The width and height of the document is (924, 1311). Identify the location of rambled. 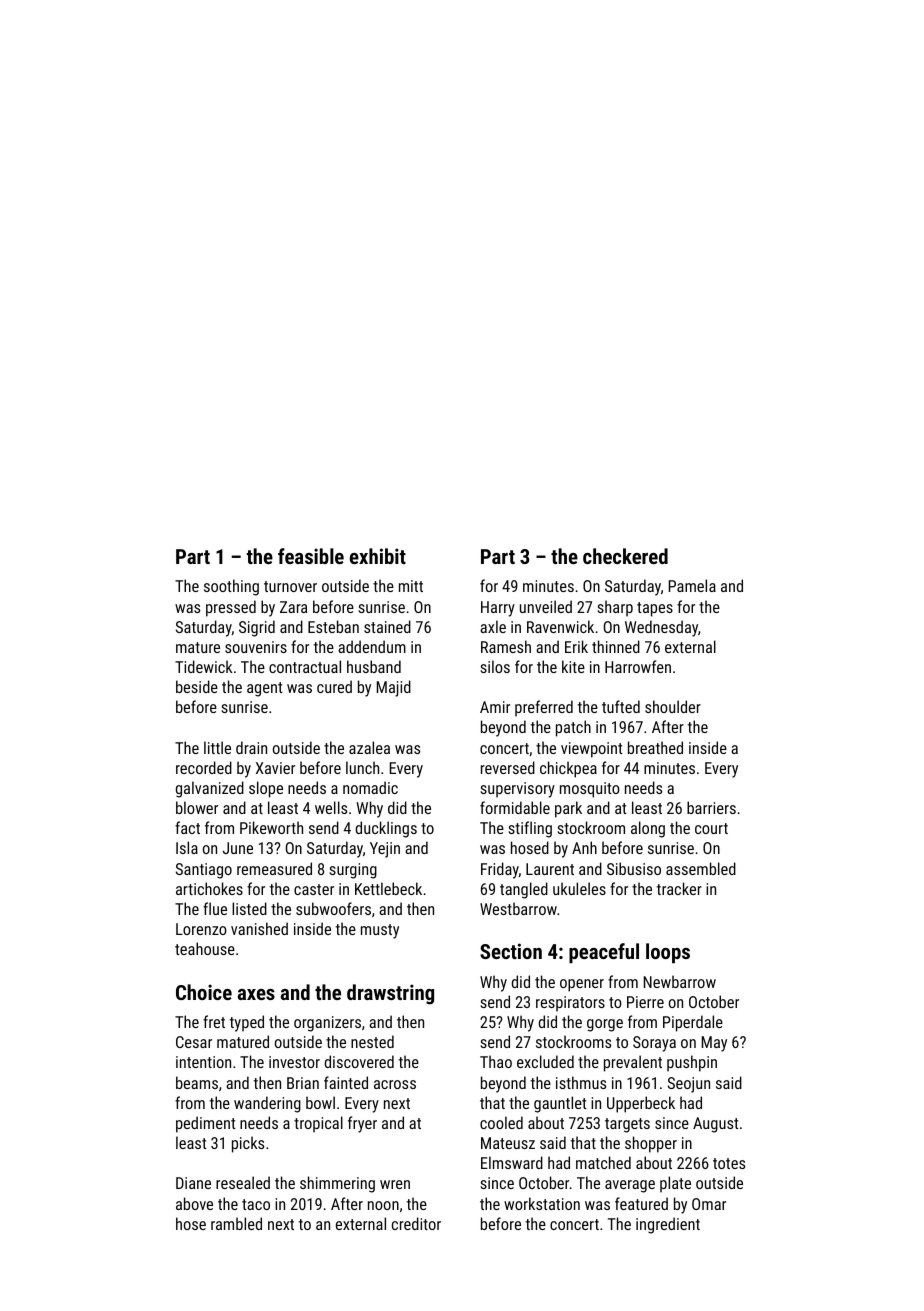
(236, 1223).
